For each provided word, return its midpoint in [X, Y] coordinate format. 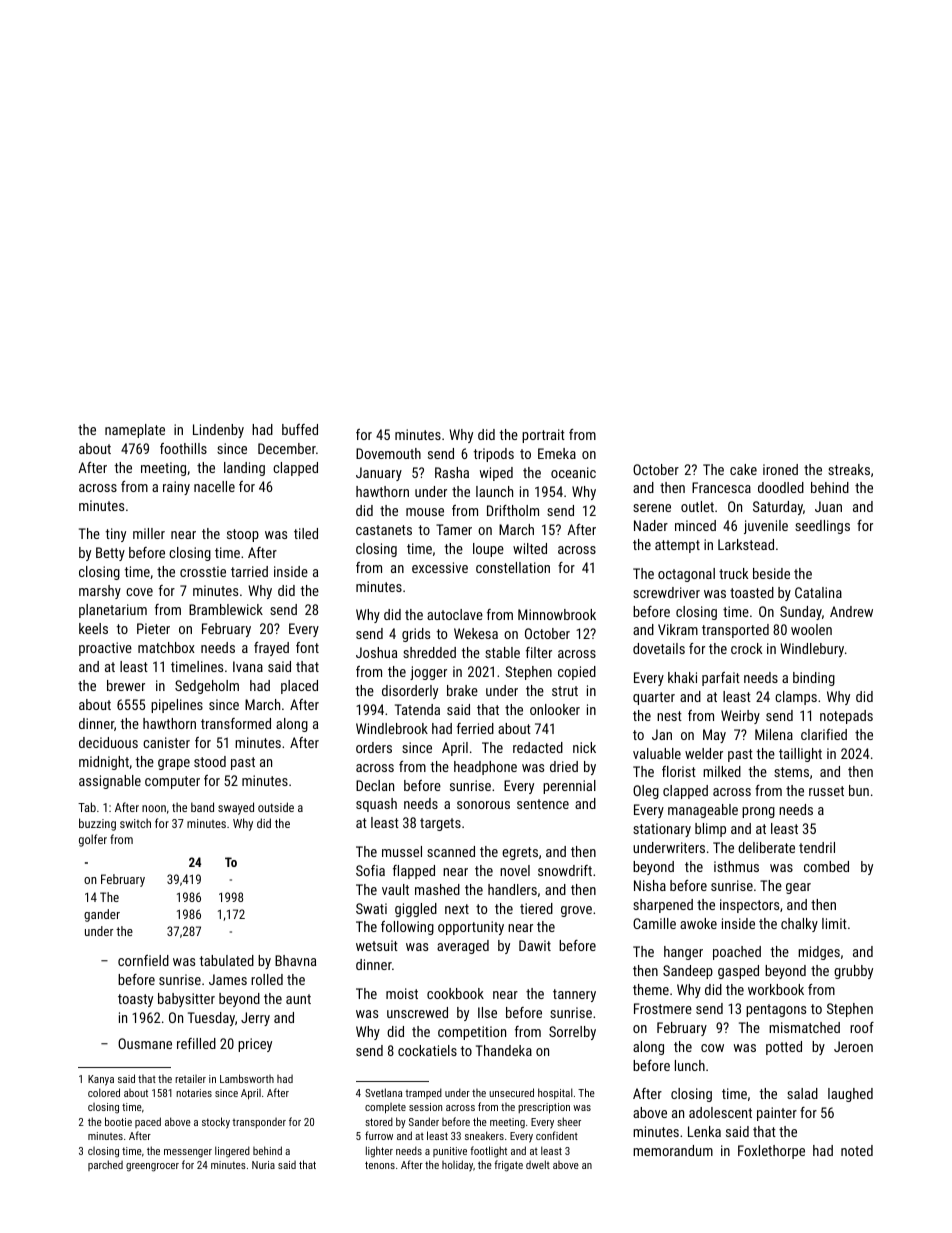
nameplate [135, 431]
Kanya [101, 1080]
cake [743, 469]
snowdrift [565, 870]
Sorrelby [572, 1033]
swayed [236, 808]
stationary [662, 830]
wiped [496, 474]
